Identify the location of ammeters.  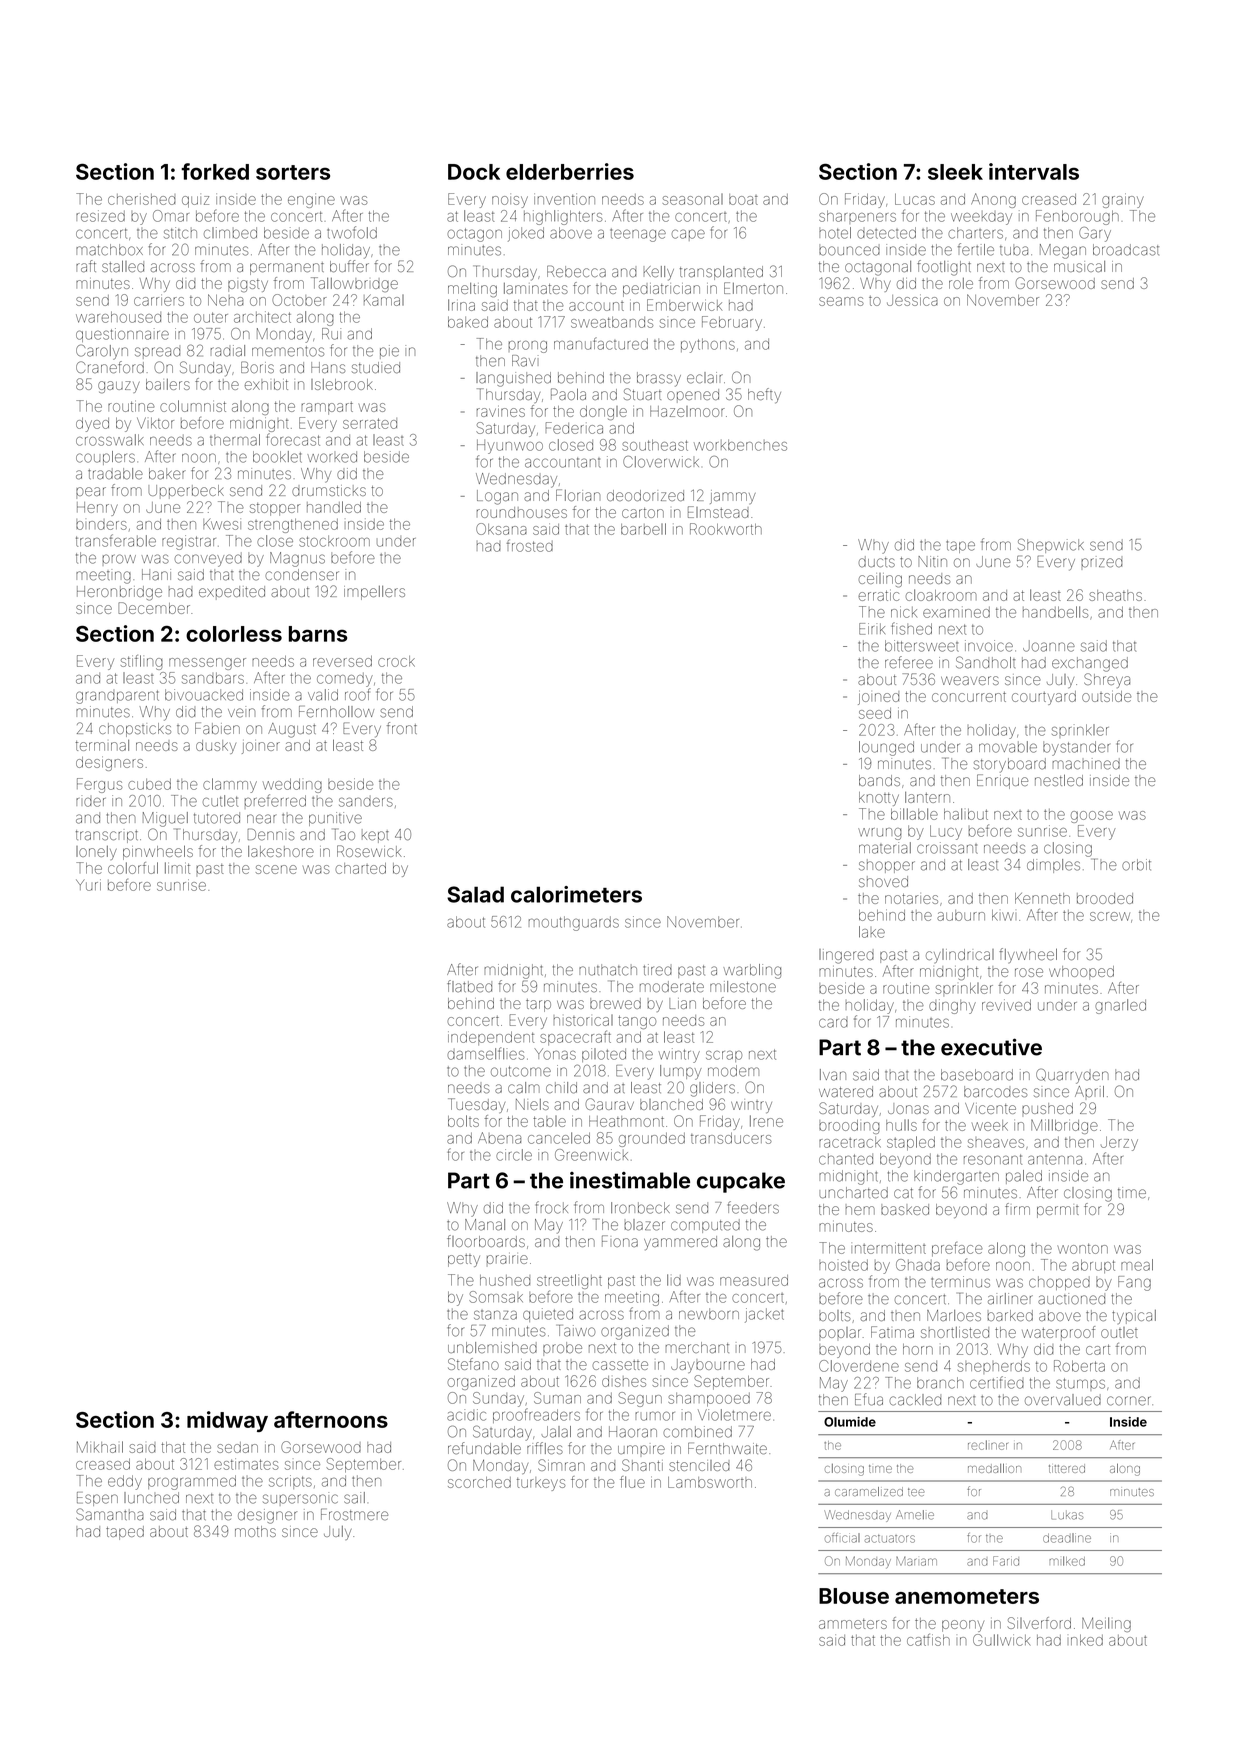
(853, 1624).
